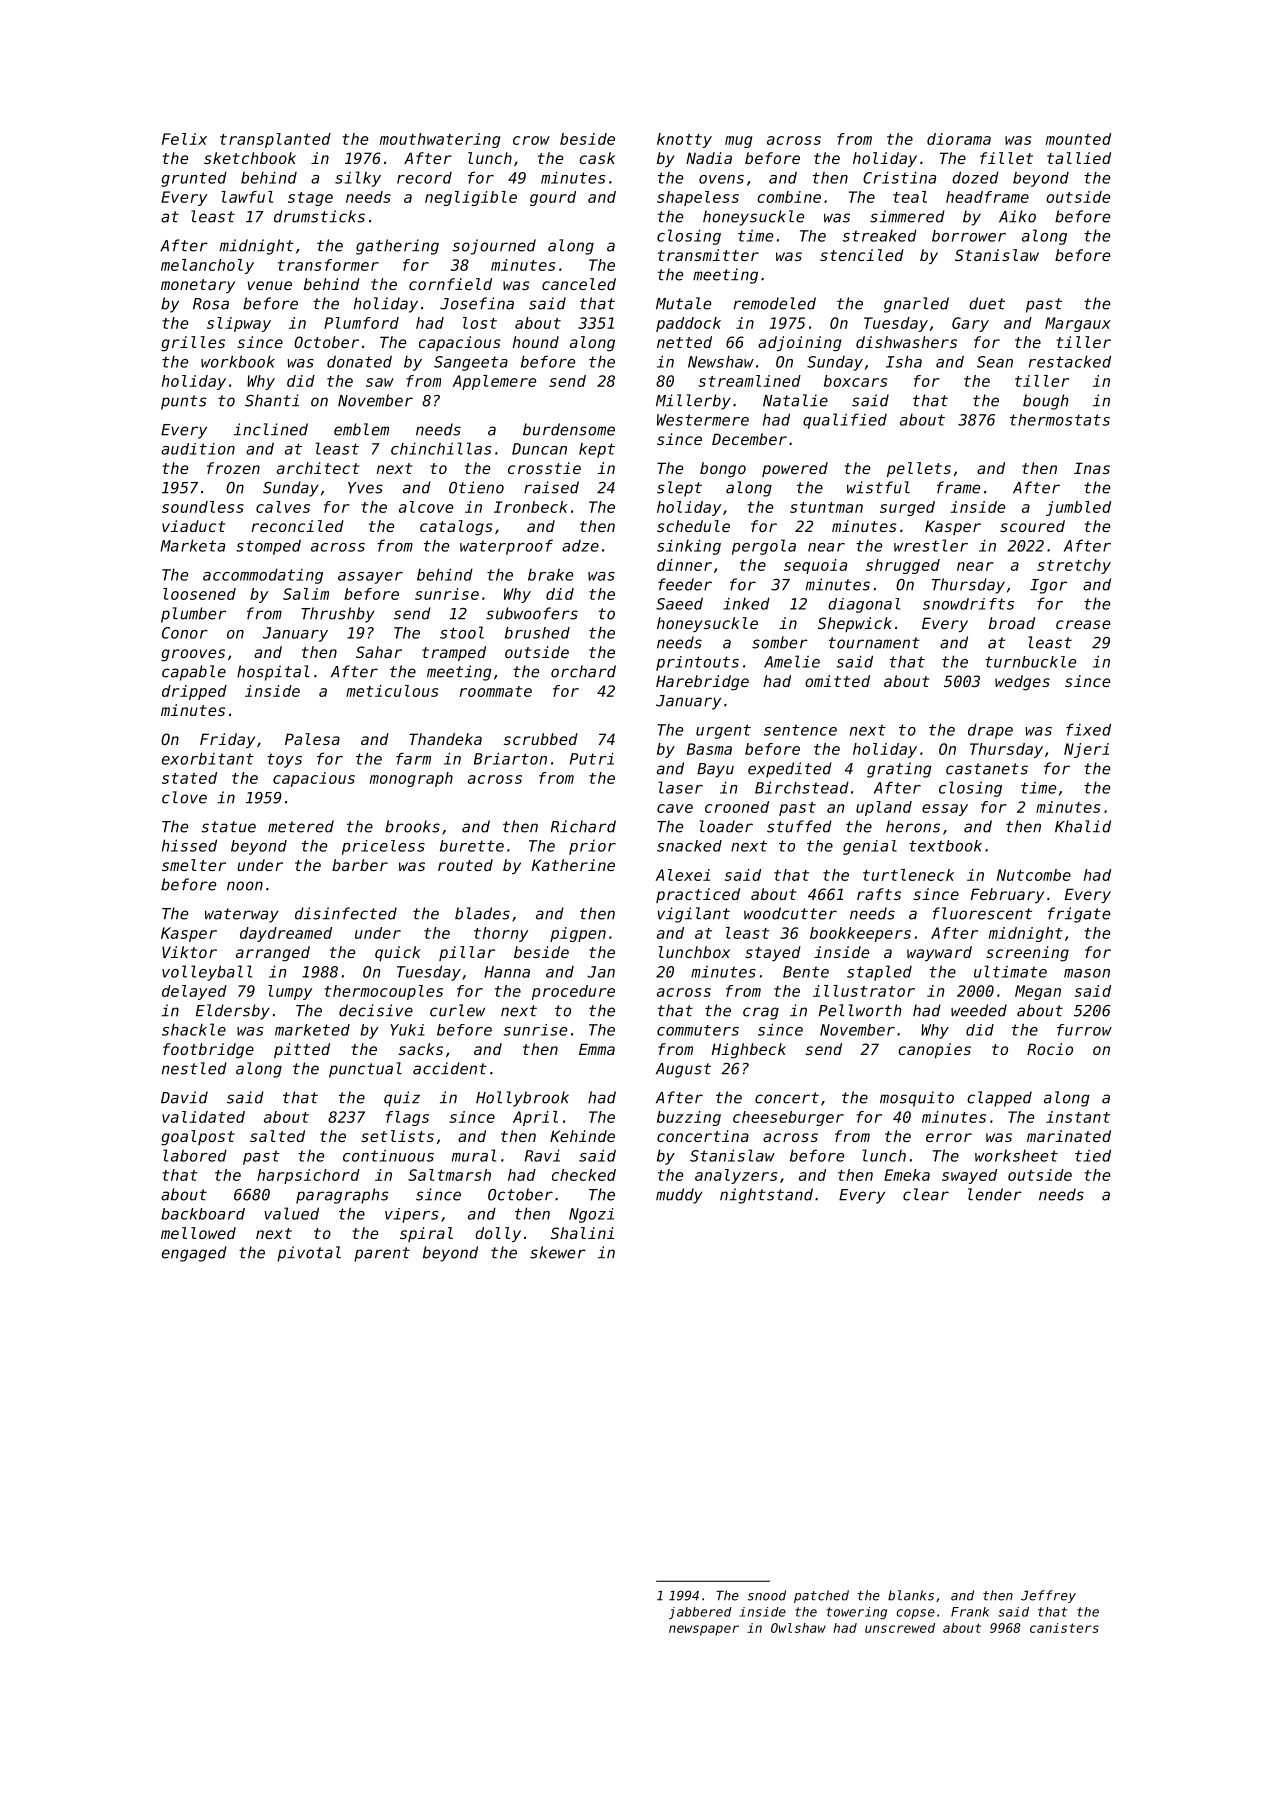  Describe the element at coordinates (194, 673) in the page. I see `capable` at that location.
